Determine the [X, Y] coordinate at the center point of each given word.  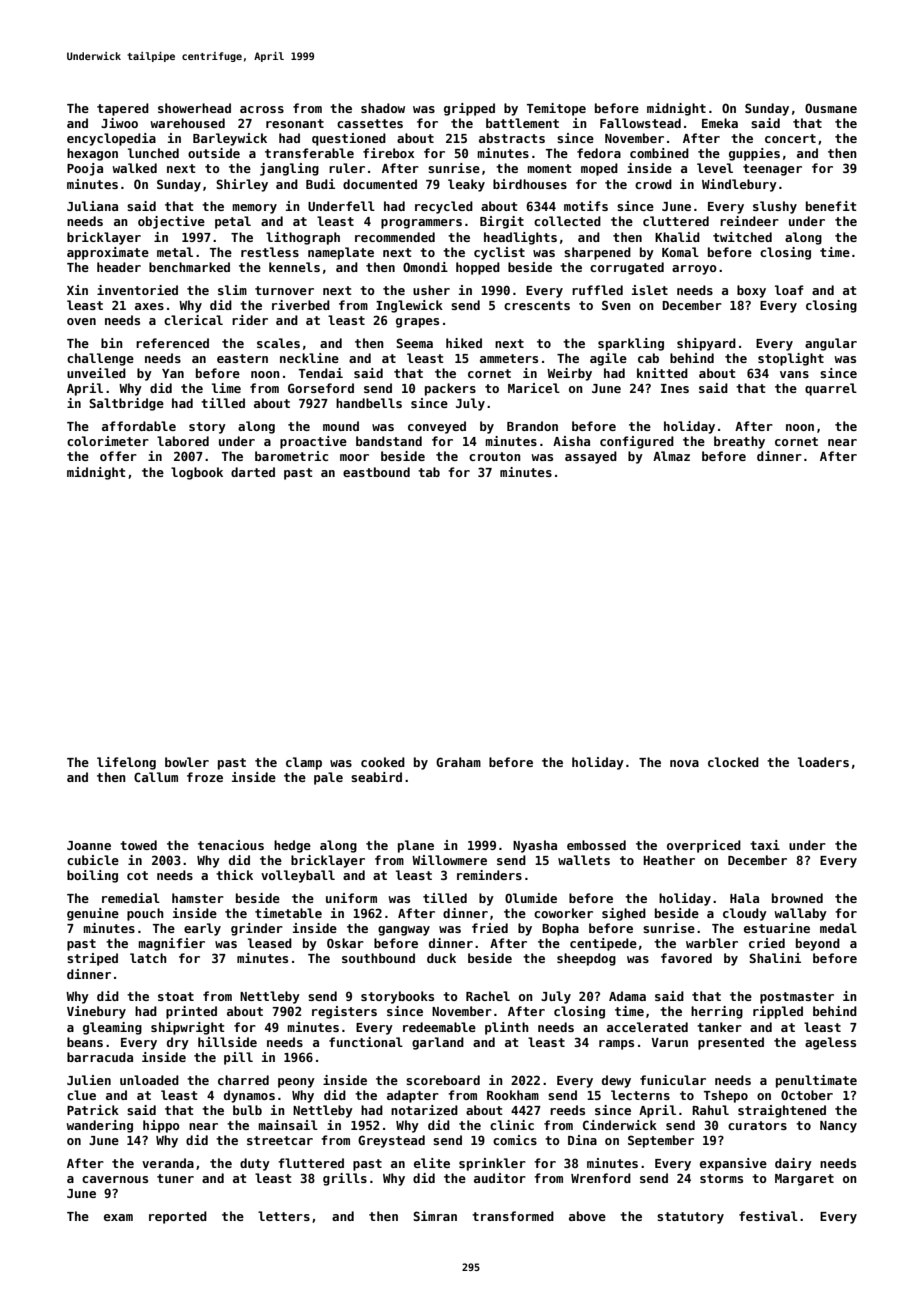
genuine [93, 914]
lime [226, 388]
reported [178, 1217]
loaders [823, 762]
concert [790, 138]
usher [431, 290]
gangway [404, 931]
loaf [789, 290]
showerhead [194, 108]
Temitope [556, 109]
